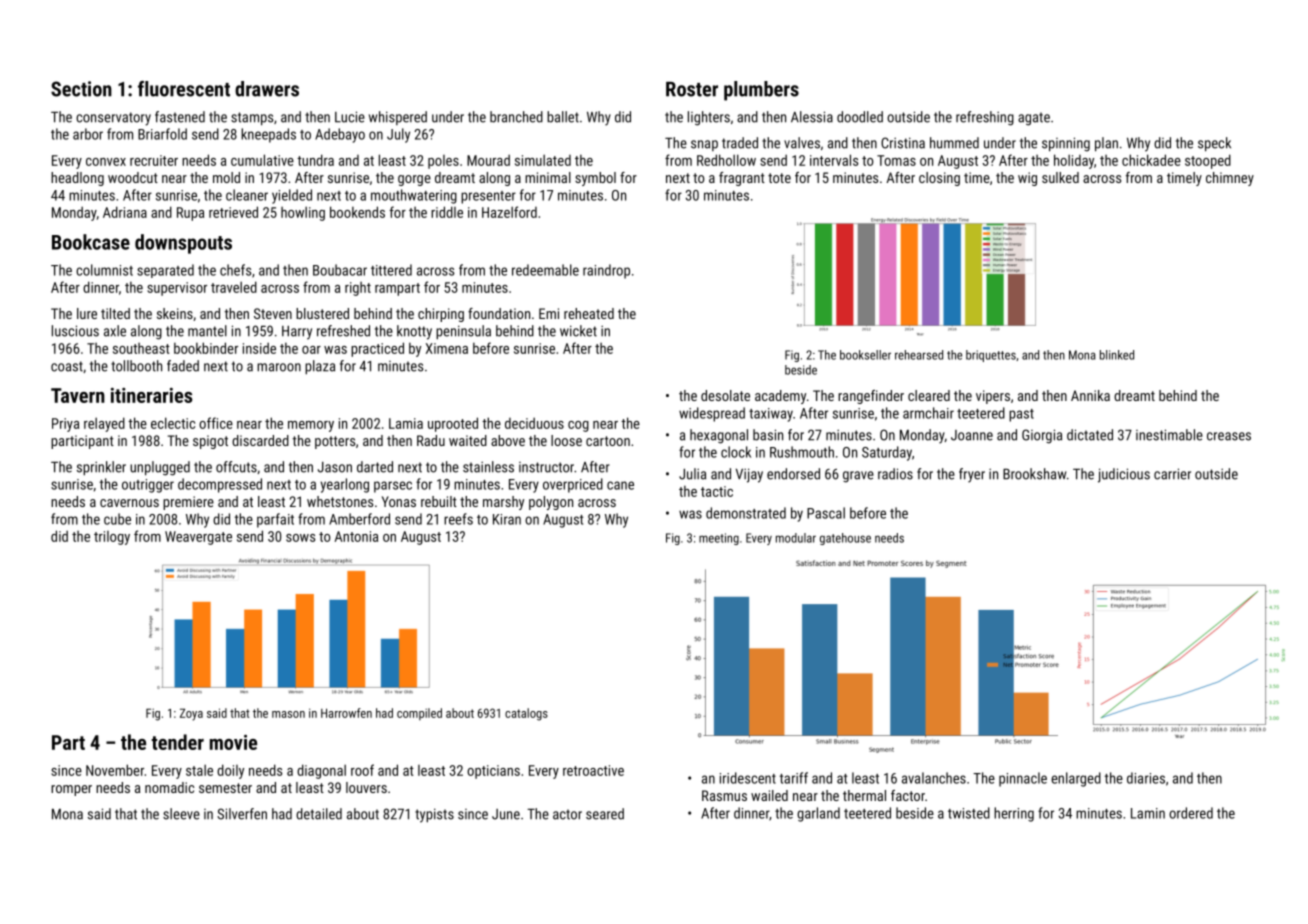 This screenshot has width=1308, height=924. What do you see at coordinates (1034, 474) in the screenshot?
I see `Brookshaw` at bounding box center [1034, 474].
